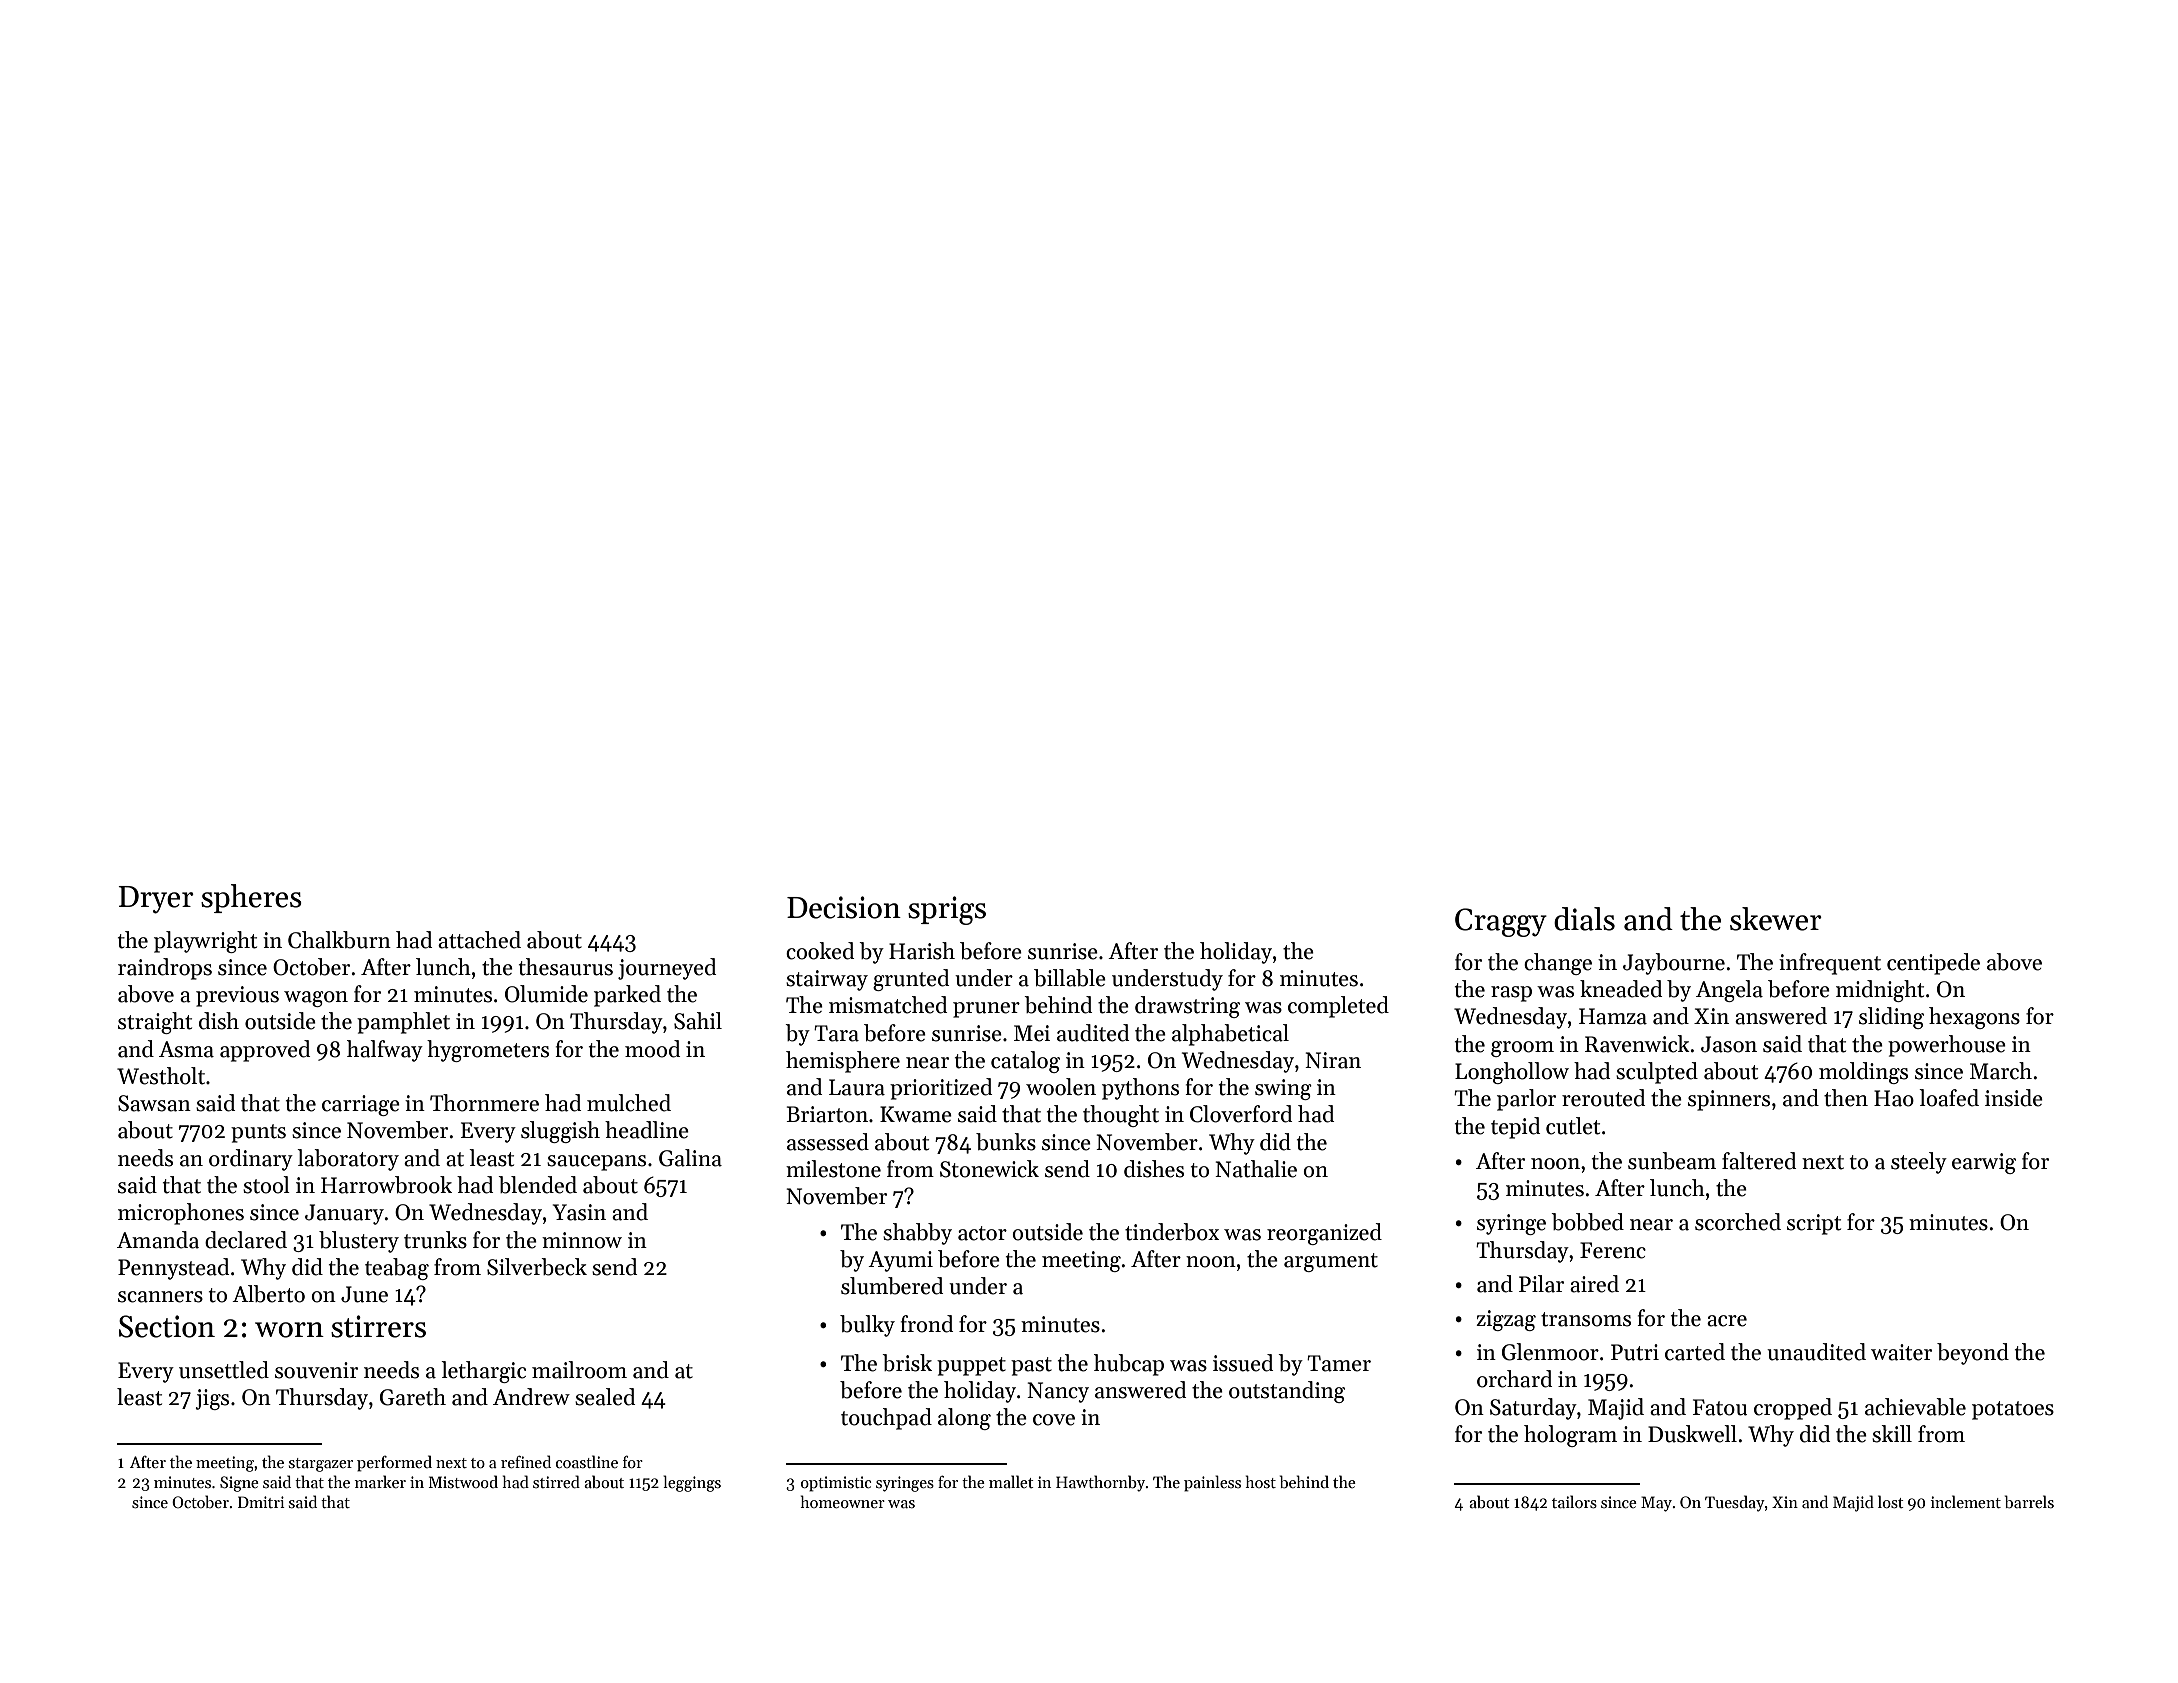  I want to click on tinderbox, so click(1172, 1232).
